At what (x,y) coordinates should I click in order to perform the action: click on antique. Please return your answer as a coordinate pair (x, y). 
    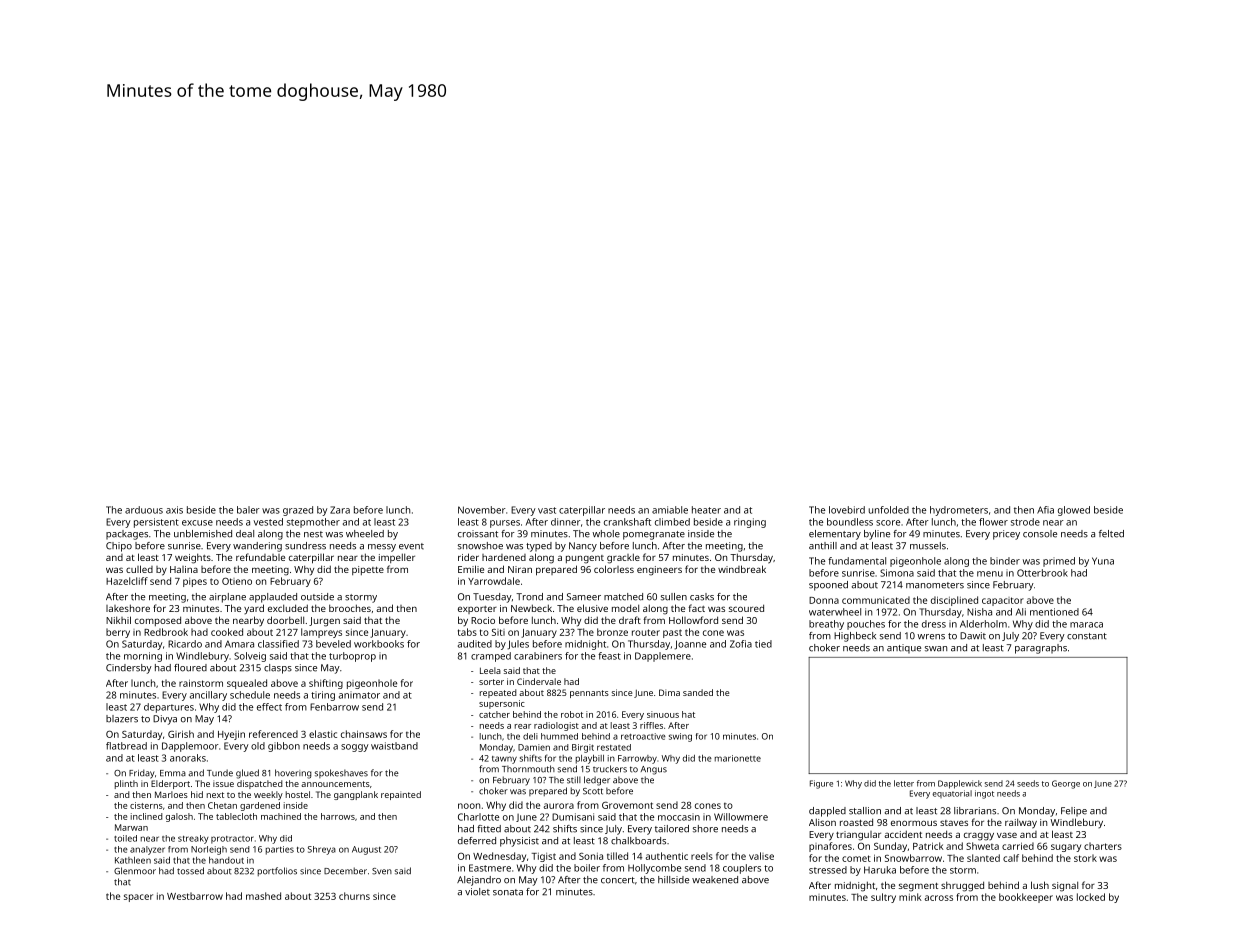
    Looking at the image, I should click on (904, 649).
